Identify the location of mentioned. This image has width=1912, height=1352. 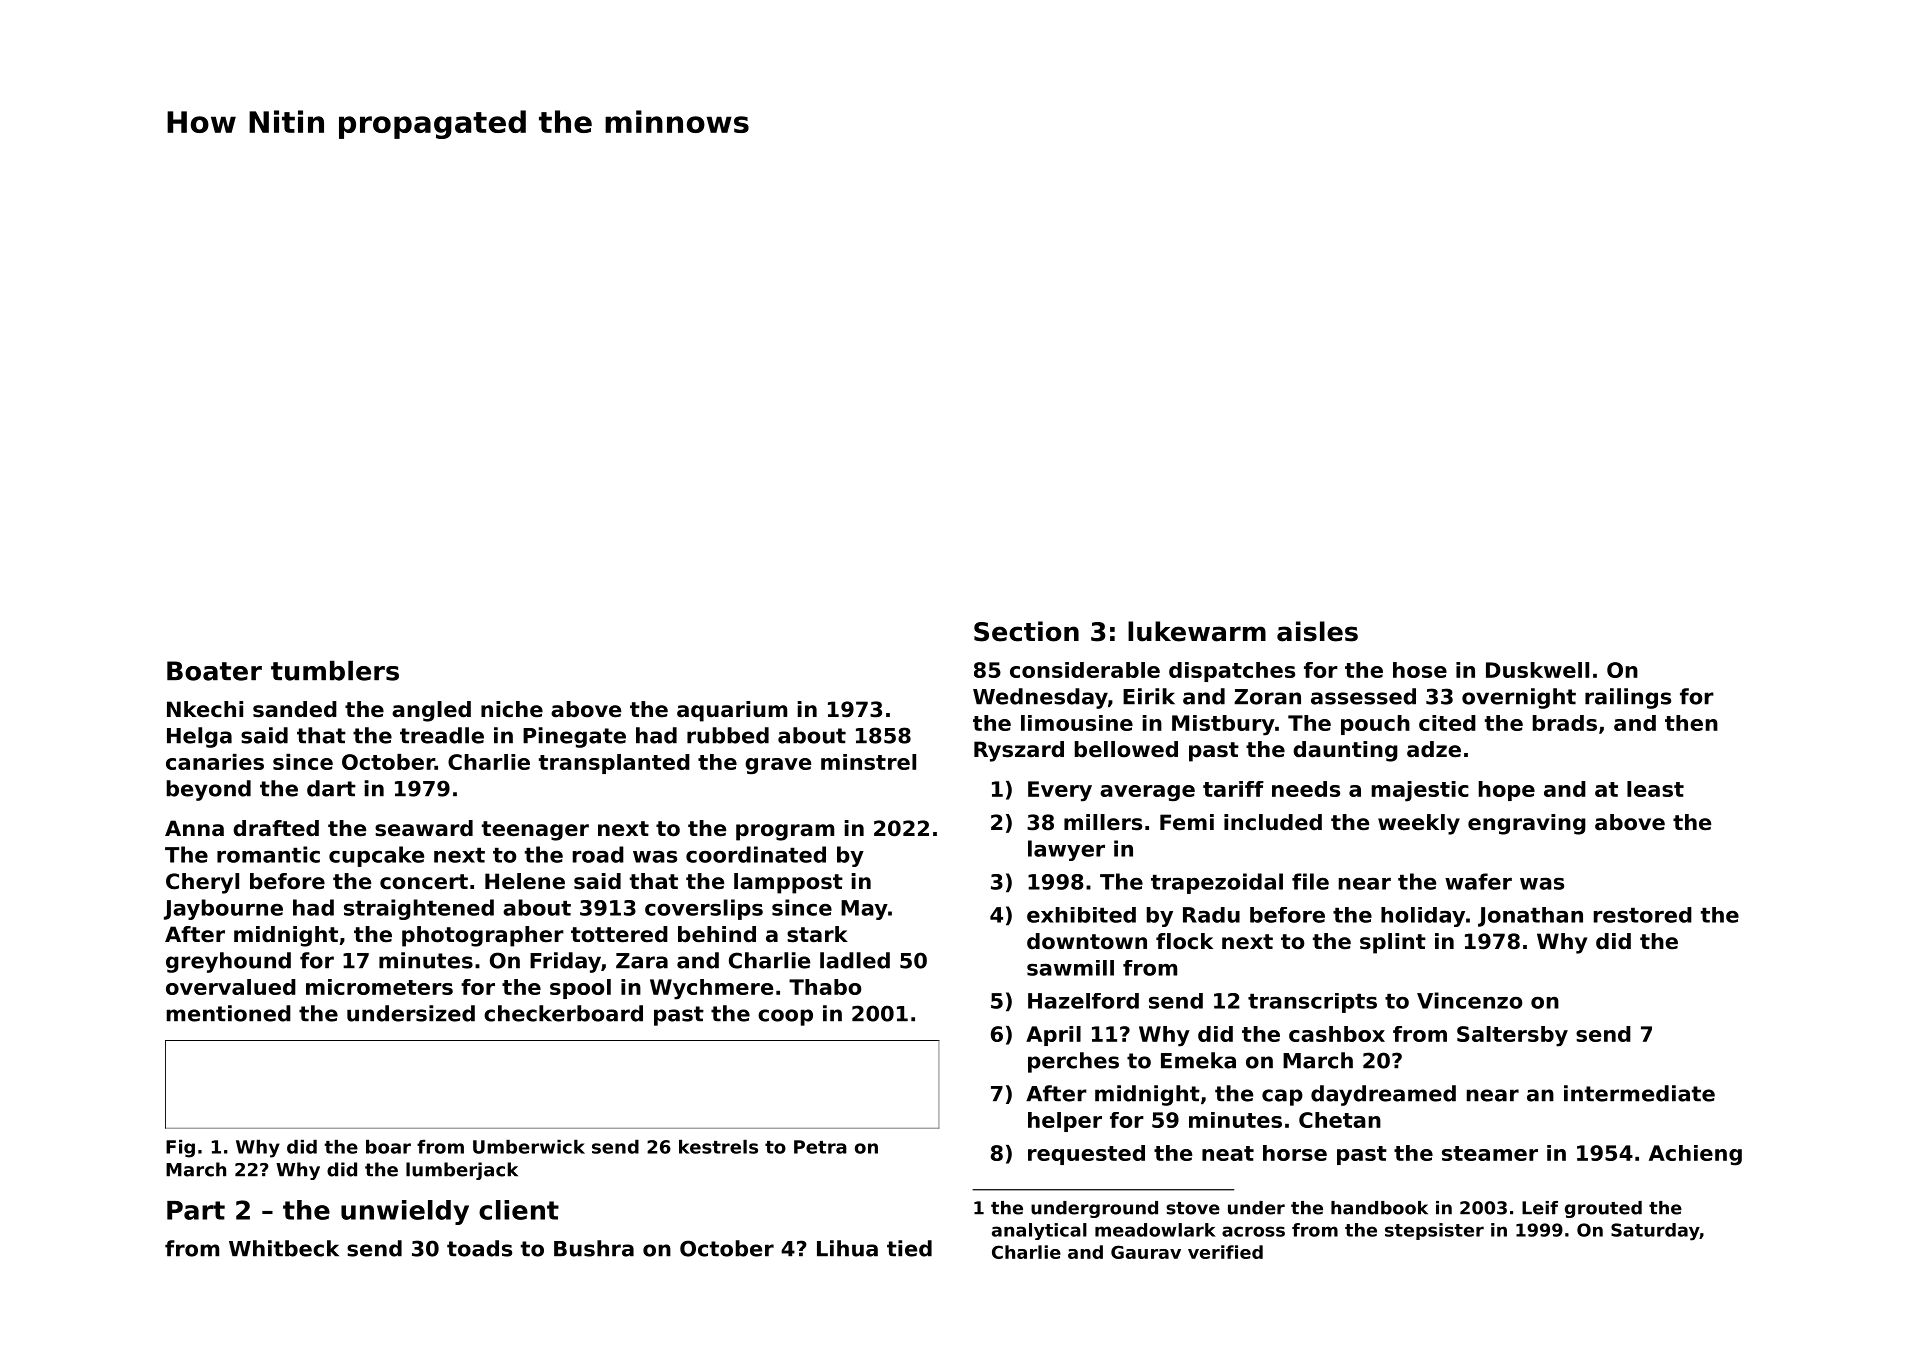
(228, 1013).
